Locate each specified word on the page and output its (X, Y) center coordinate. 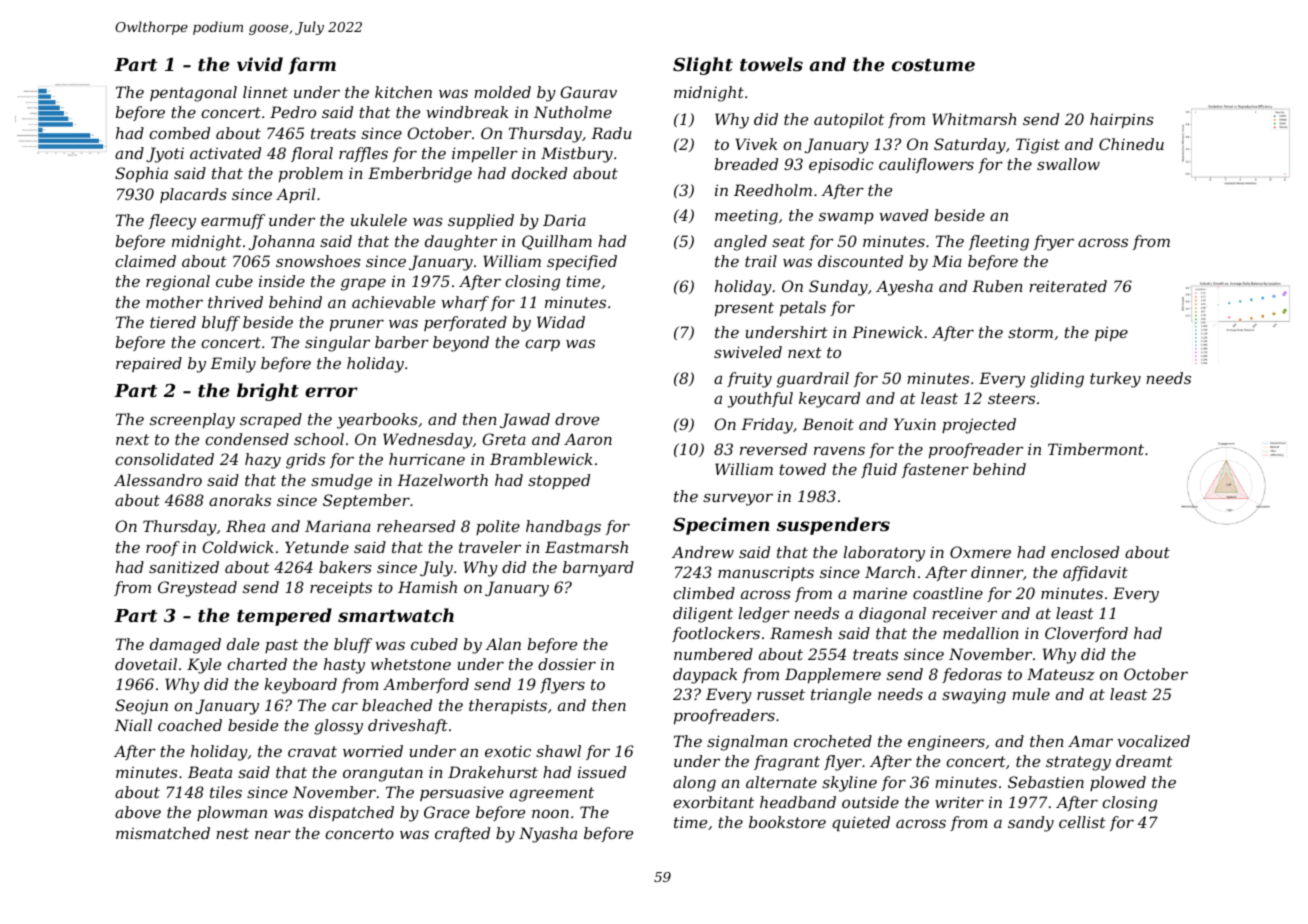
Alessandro (158, 480)
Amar (1090, 741)
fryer (1054, 243)
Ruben (997, 286)
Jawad (525, 420)
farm (312, 66)
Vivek (756, 144)
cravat (312, 751)
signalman (747, 743)
